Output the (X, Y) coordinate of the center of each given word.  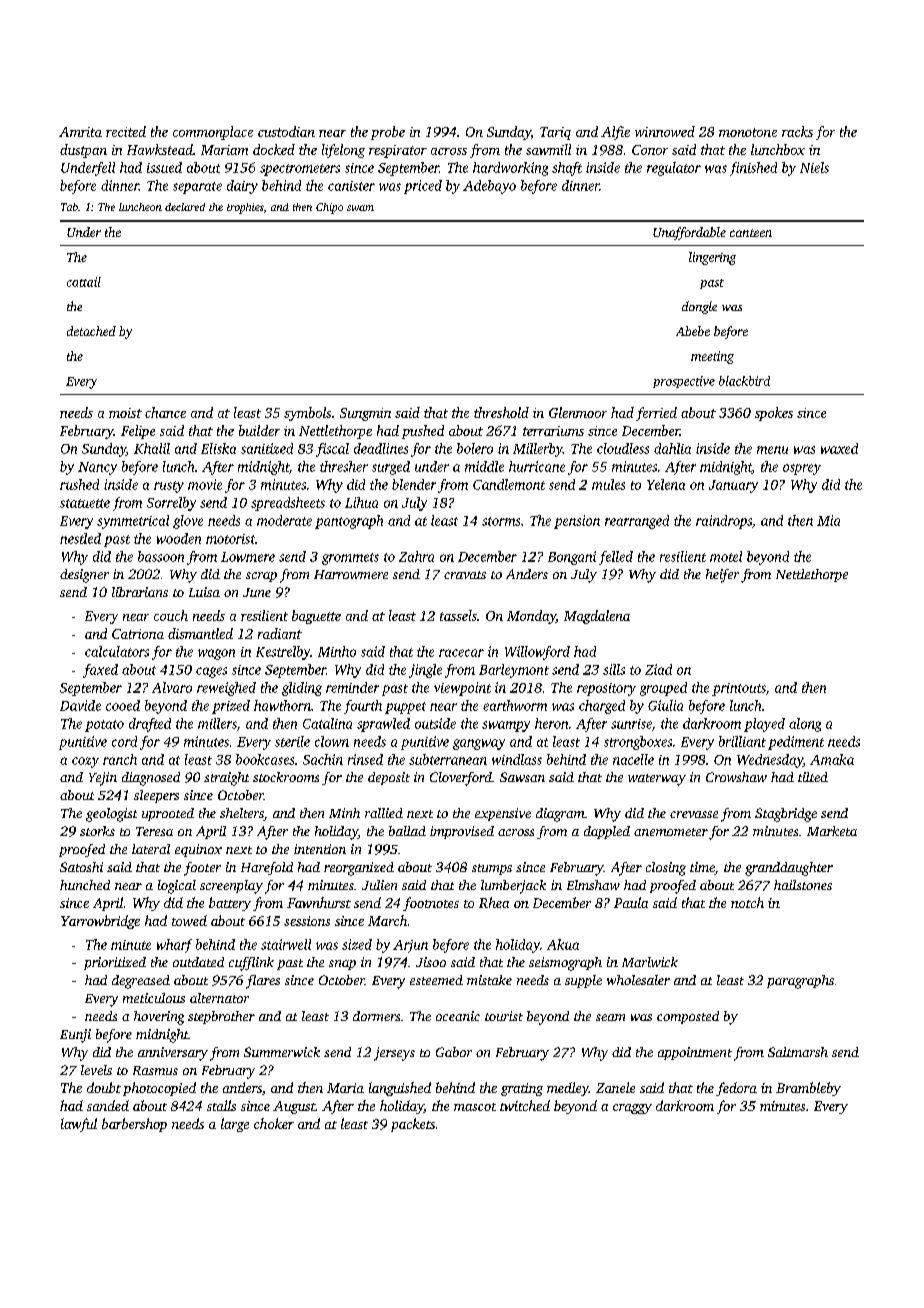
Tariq (555, 133)
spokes (774, 414)
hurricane (537, 466)
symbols (307, 414)
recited (126, 131)
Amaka (832, 759)
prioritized (115, 963)
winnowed (665, 131)
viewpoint (462, 689)
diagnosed (151, 779)
